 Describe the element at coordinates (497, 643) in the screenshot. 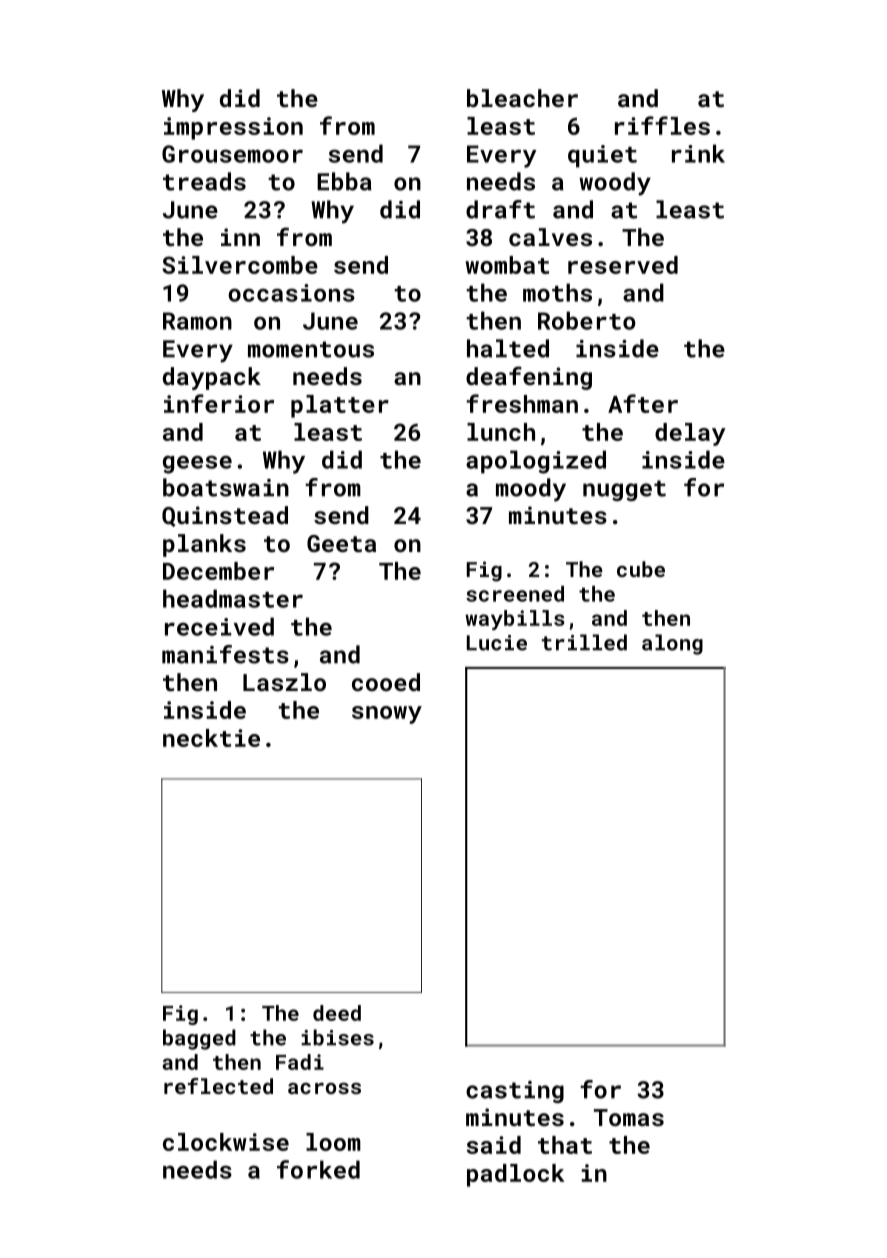

I see `Lucie` at that location.
